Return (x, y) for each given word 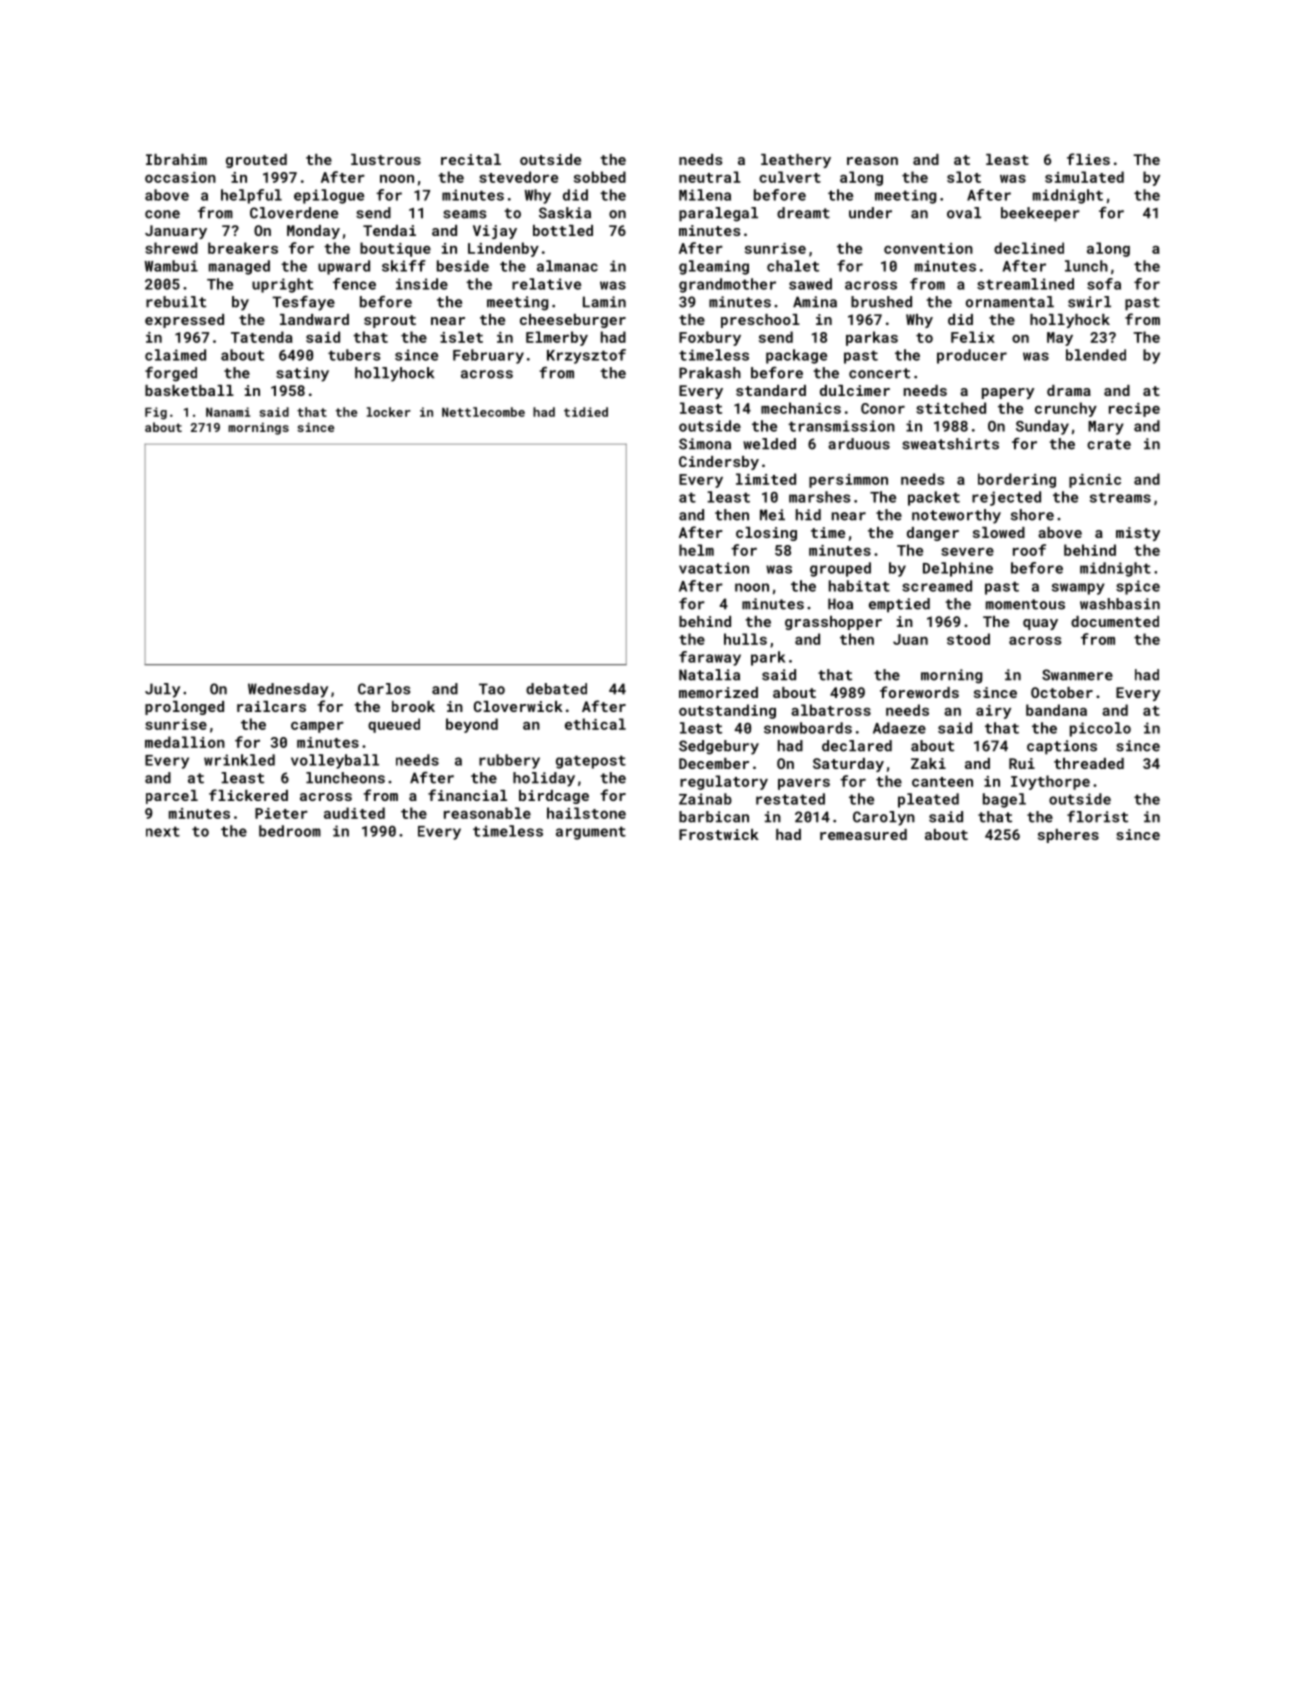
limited (766, 479)
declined (1029, 248)
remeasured (863, 834)
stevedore (518, 177)
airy (993, 712)
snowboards (808, 728)
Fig (156, 413)
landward (314, 319)
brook (413, 706)
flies (1088, 159)
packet (934, 498)
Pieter (281, 813)
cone (162, 214)
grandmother (727, 285)
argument (591, 833)
